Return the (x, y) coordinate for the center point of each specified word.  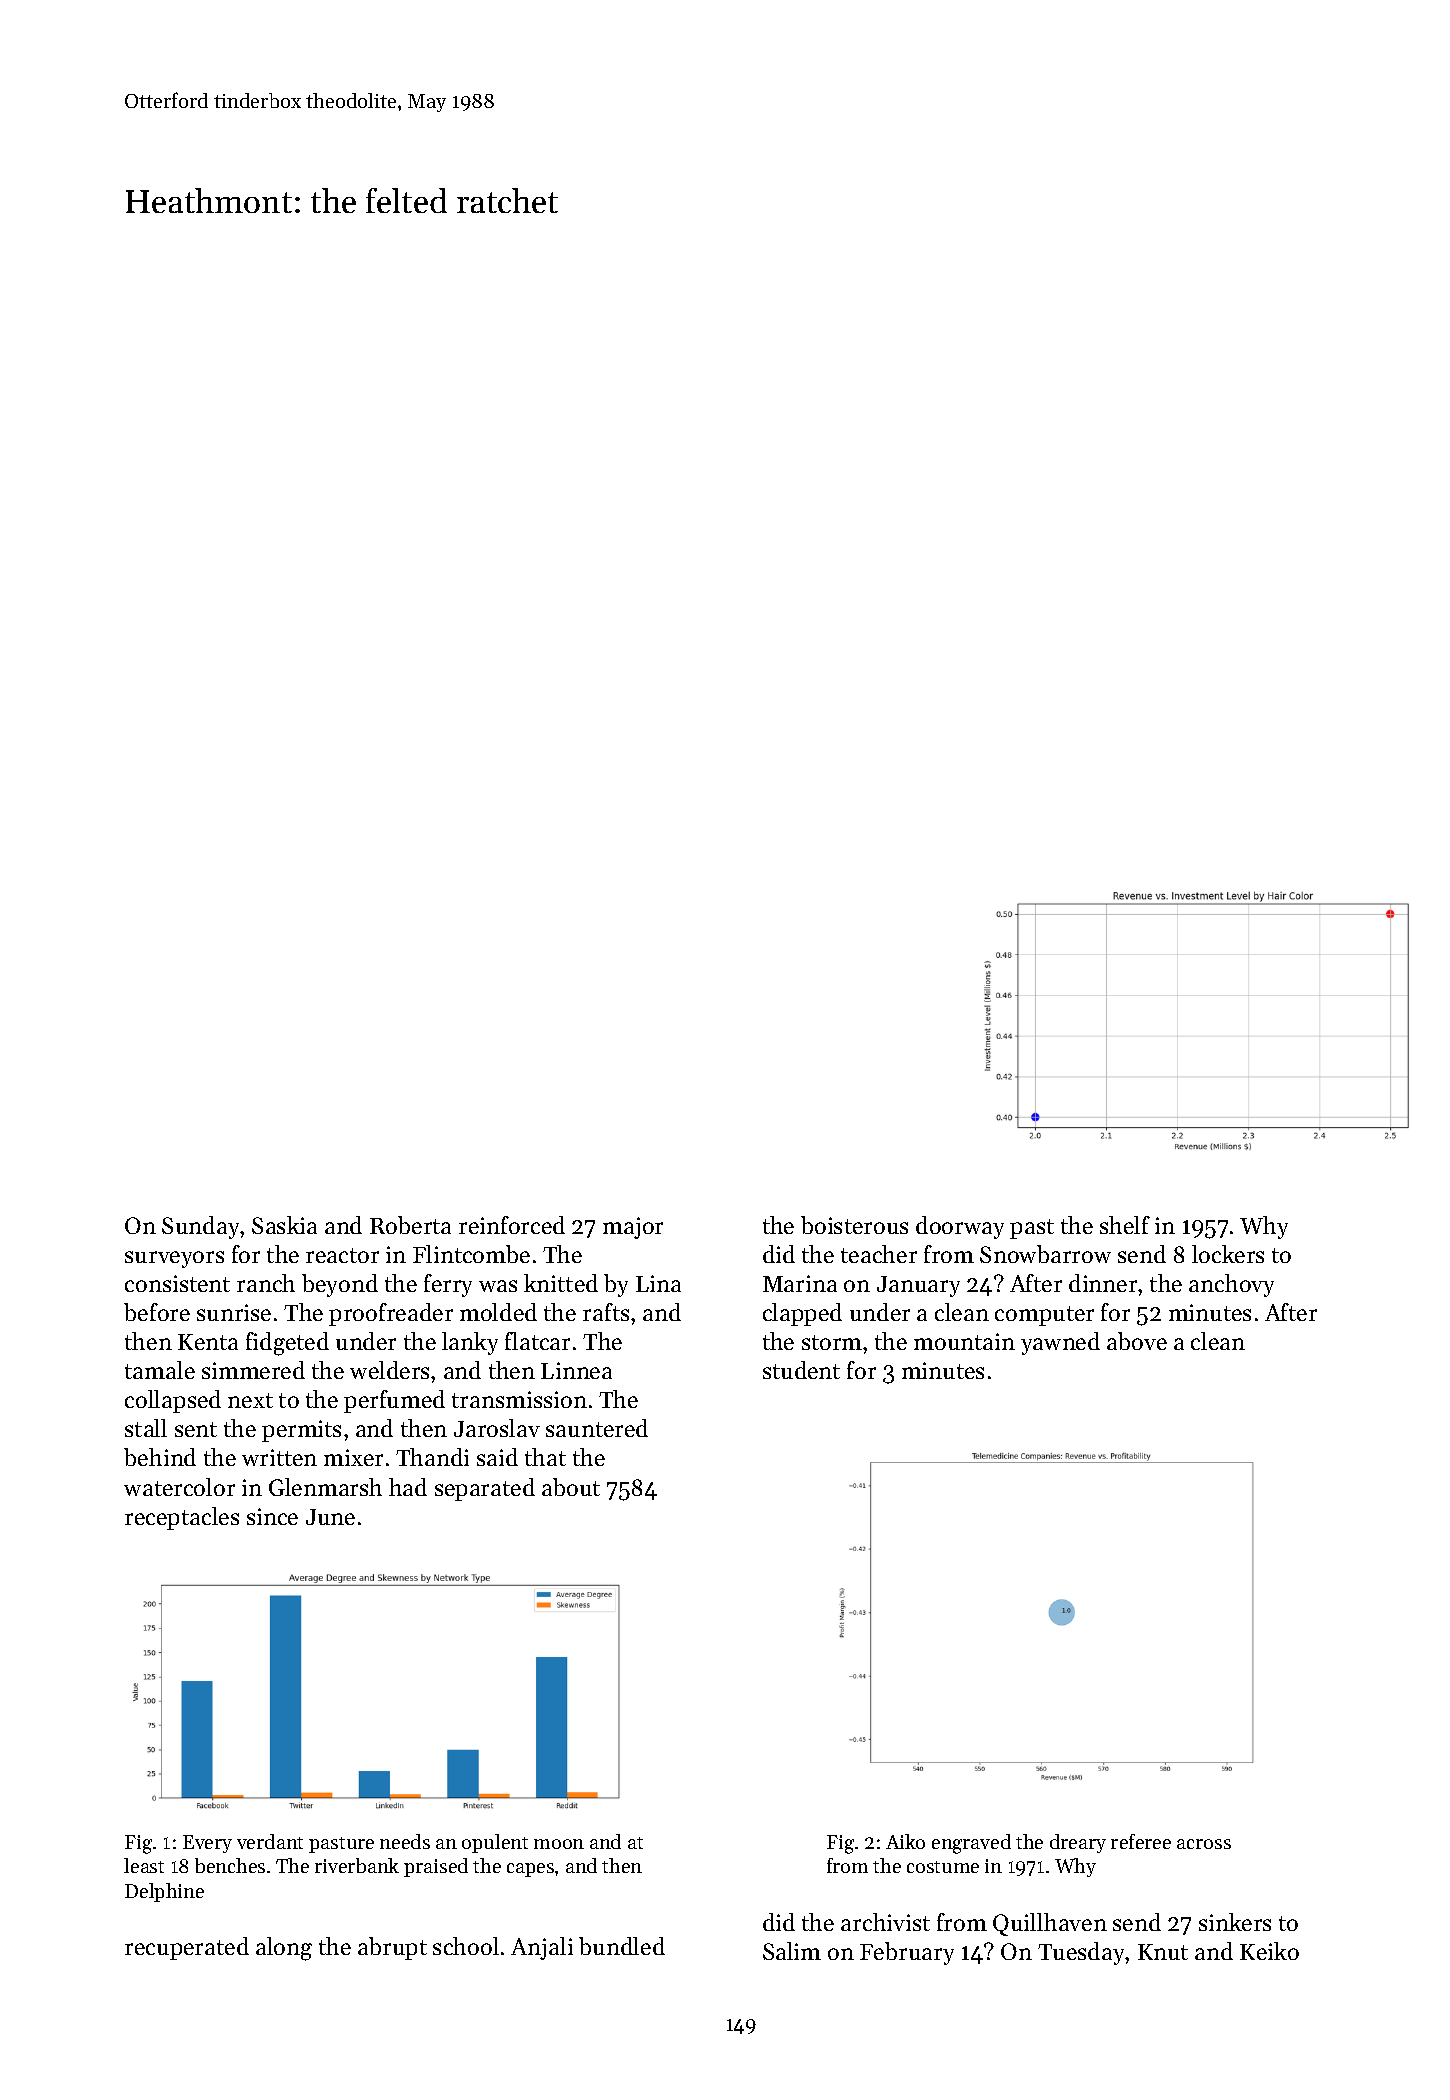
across (1204, 1844)
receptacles (182, 1518)
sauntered (597, 1428)
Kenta (208, 1342)
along (284, 1949)
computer (1044, 1316)
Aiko (905, 1841)
